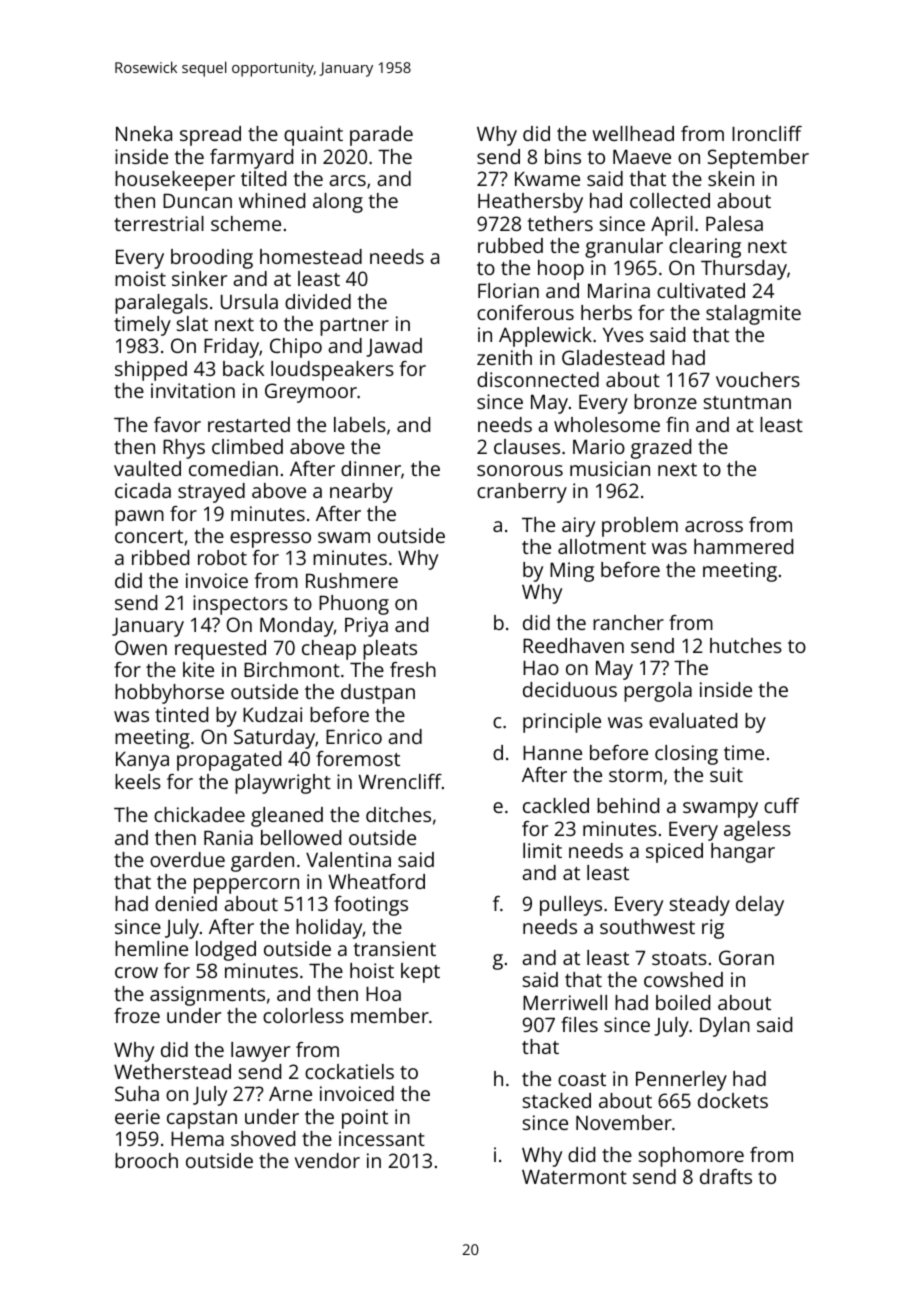 The image size is (924, 1314). I want to click on Goran, so click(746, 957).
